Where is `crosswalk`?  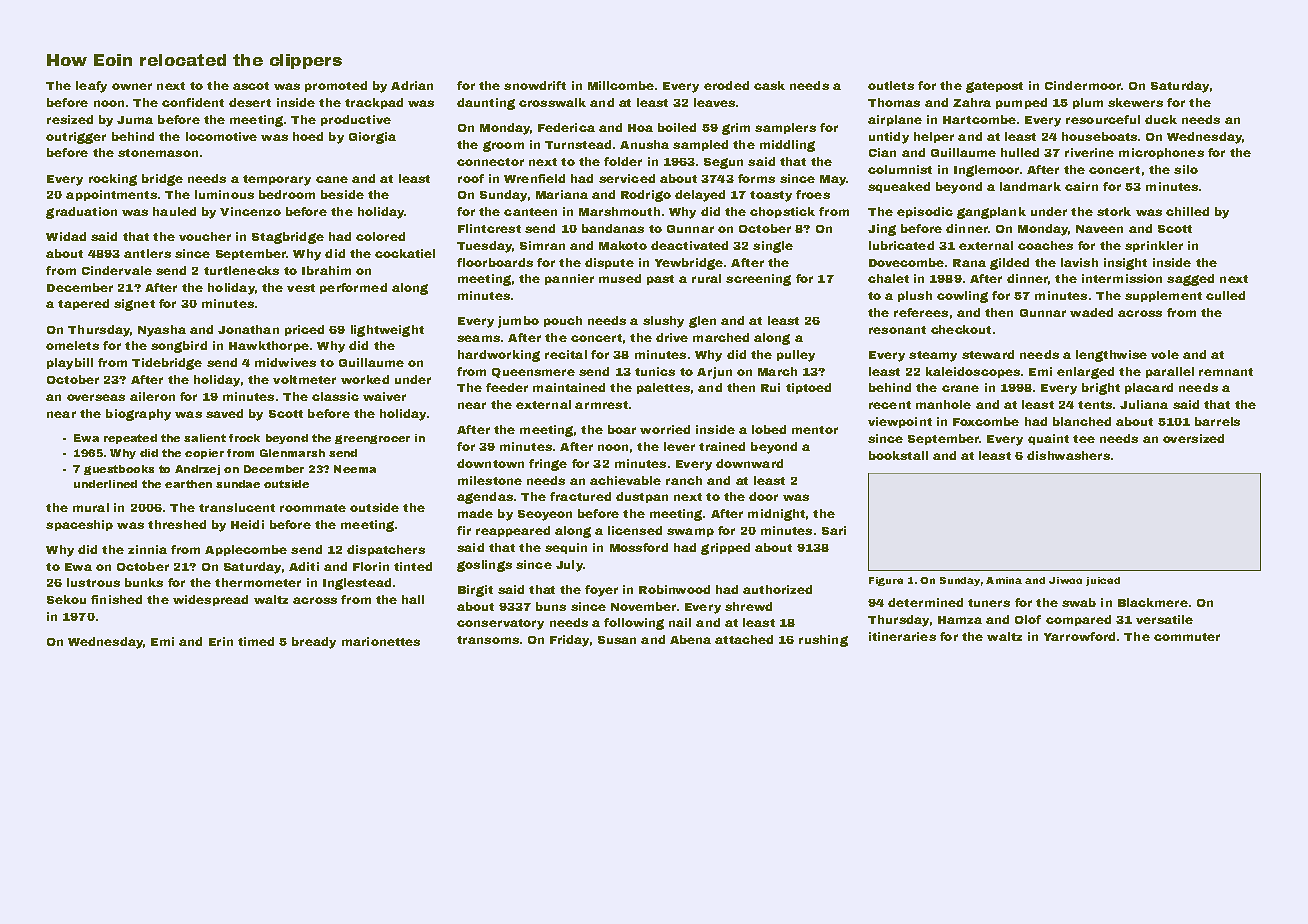
crosswalk is located at coordinates (552, 102).
